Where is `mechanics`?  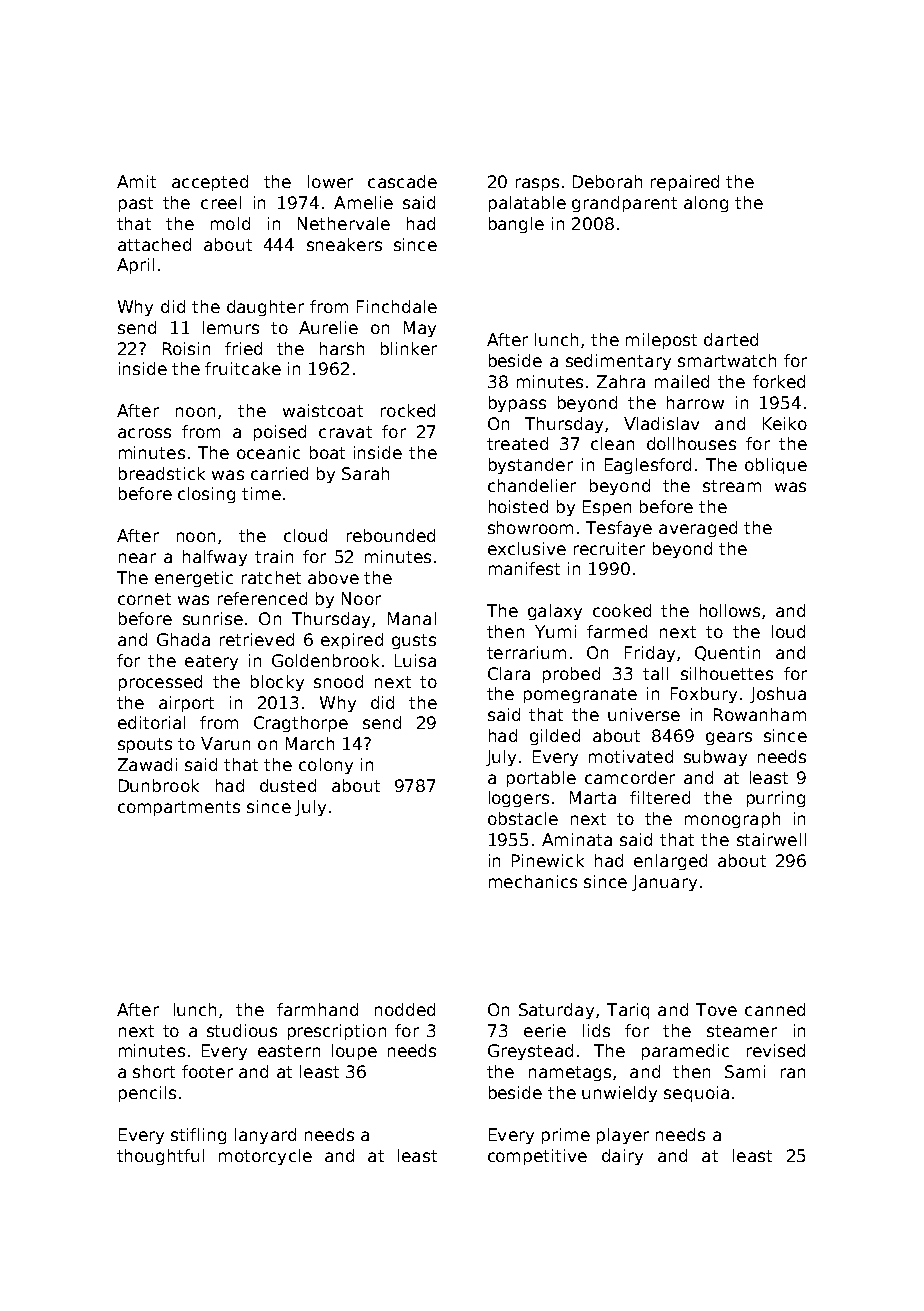
mechanics is located at coordinates (533, 881).
